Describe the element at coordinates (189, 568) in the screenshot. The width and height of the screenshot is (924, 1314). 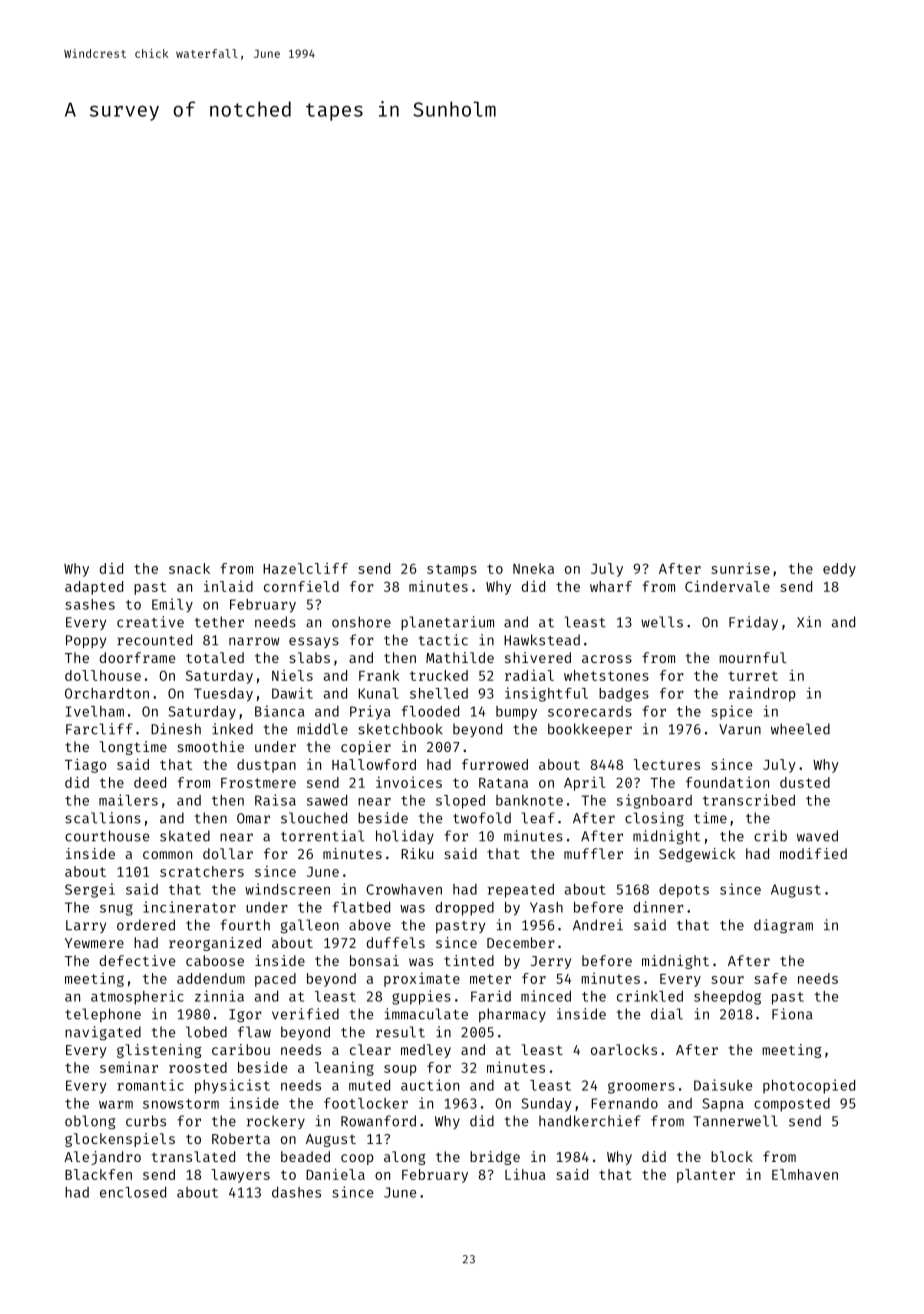
I see `snack` at that location.
